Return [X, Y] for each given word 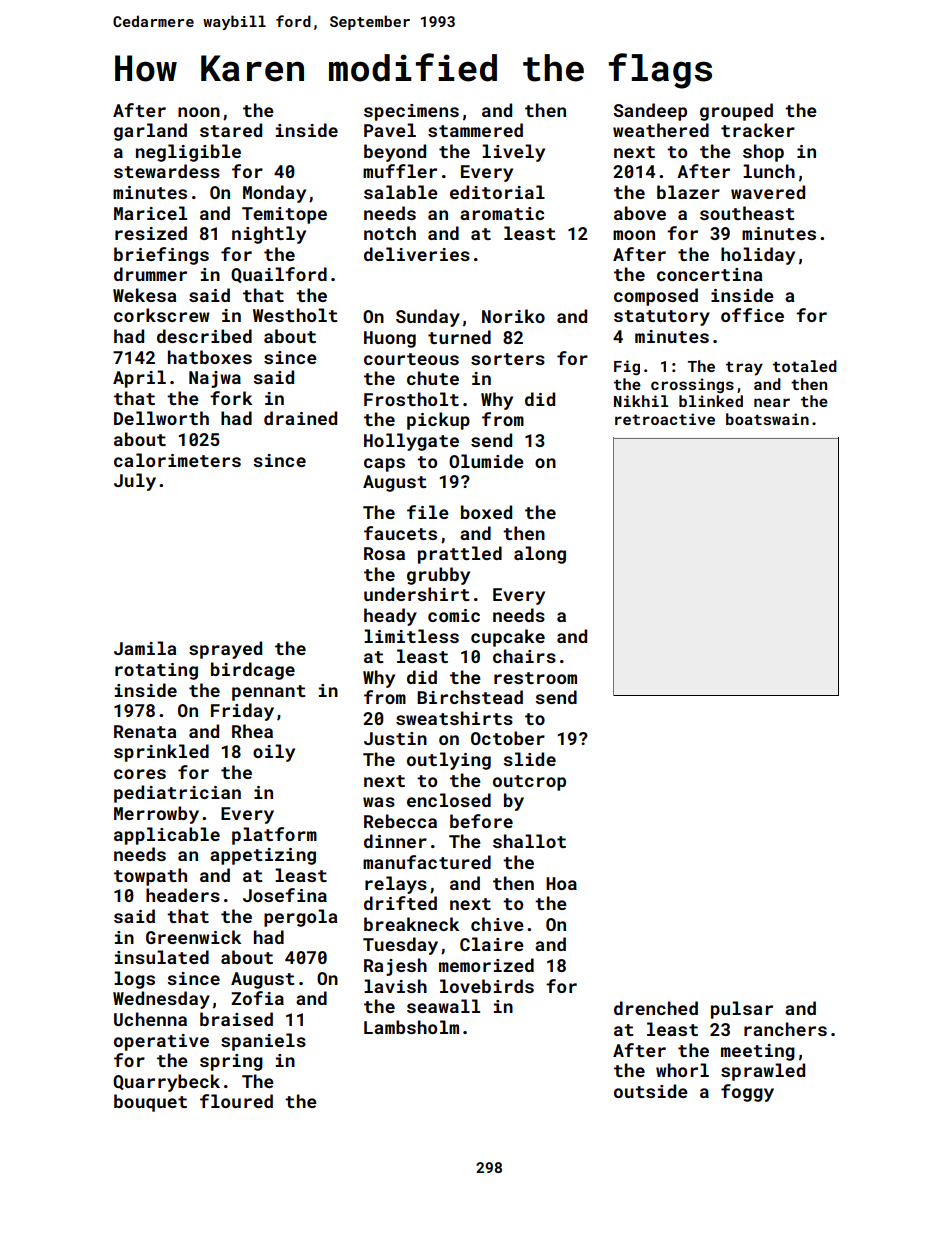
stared [231, 130]
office [752, 315]
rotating [156, 671]
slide [529, 759]
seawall [443, 1006]
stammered [475, 130]
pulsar [742, 1010]
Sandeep [650, 112]
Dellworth [161, 418]
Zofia [257, 998]
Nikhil [641, 401]
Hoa [561, 883]
